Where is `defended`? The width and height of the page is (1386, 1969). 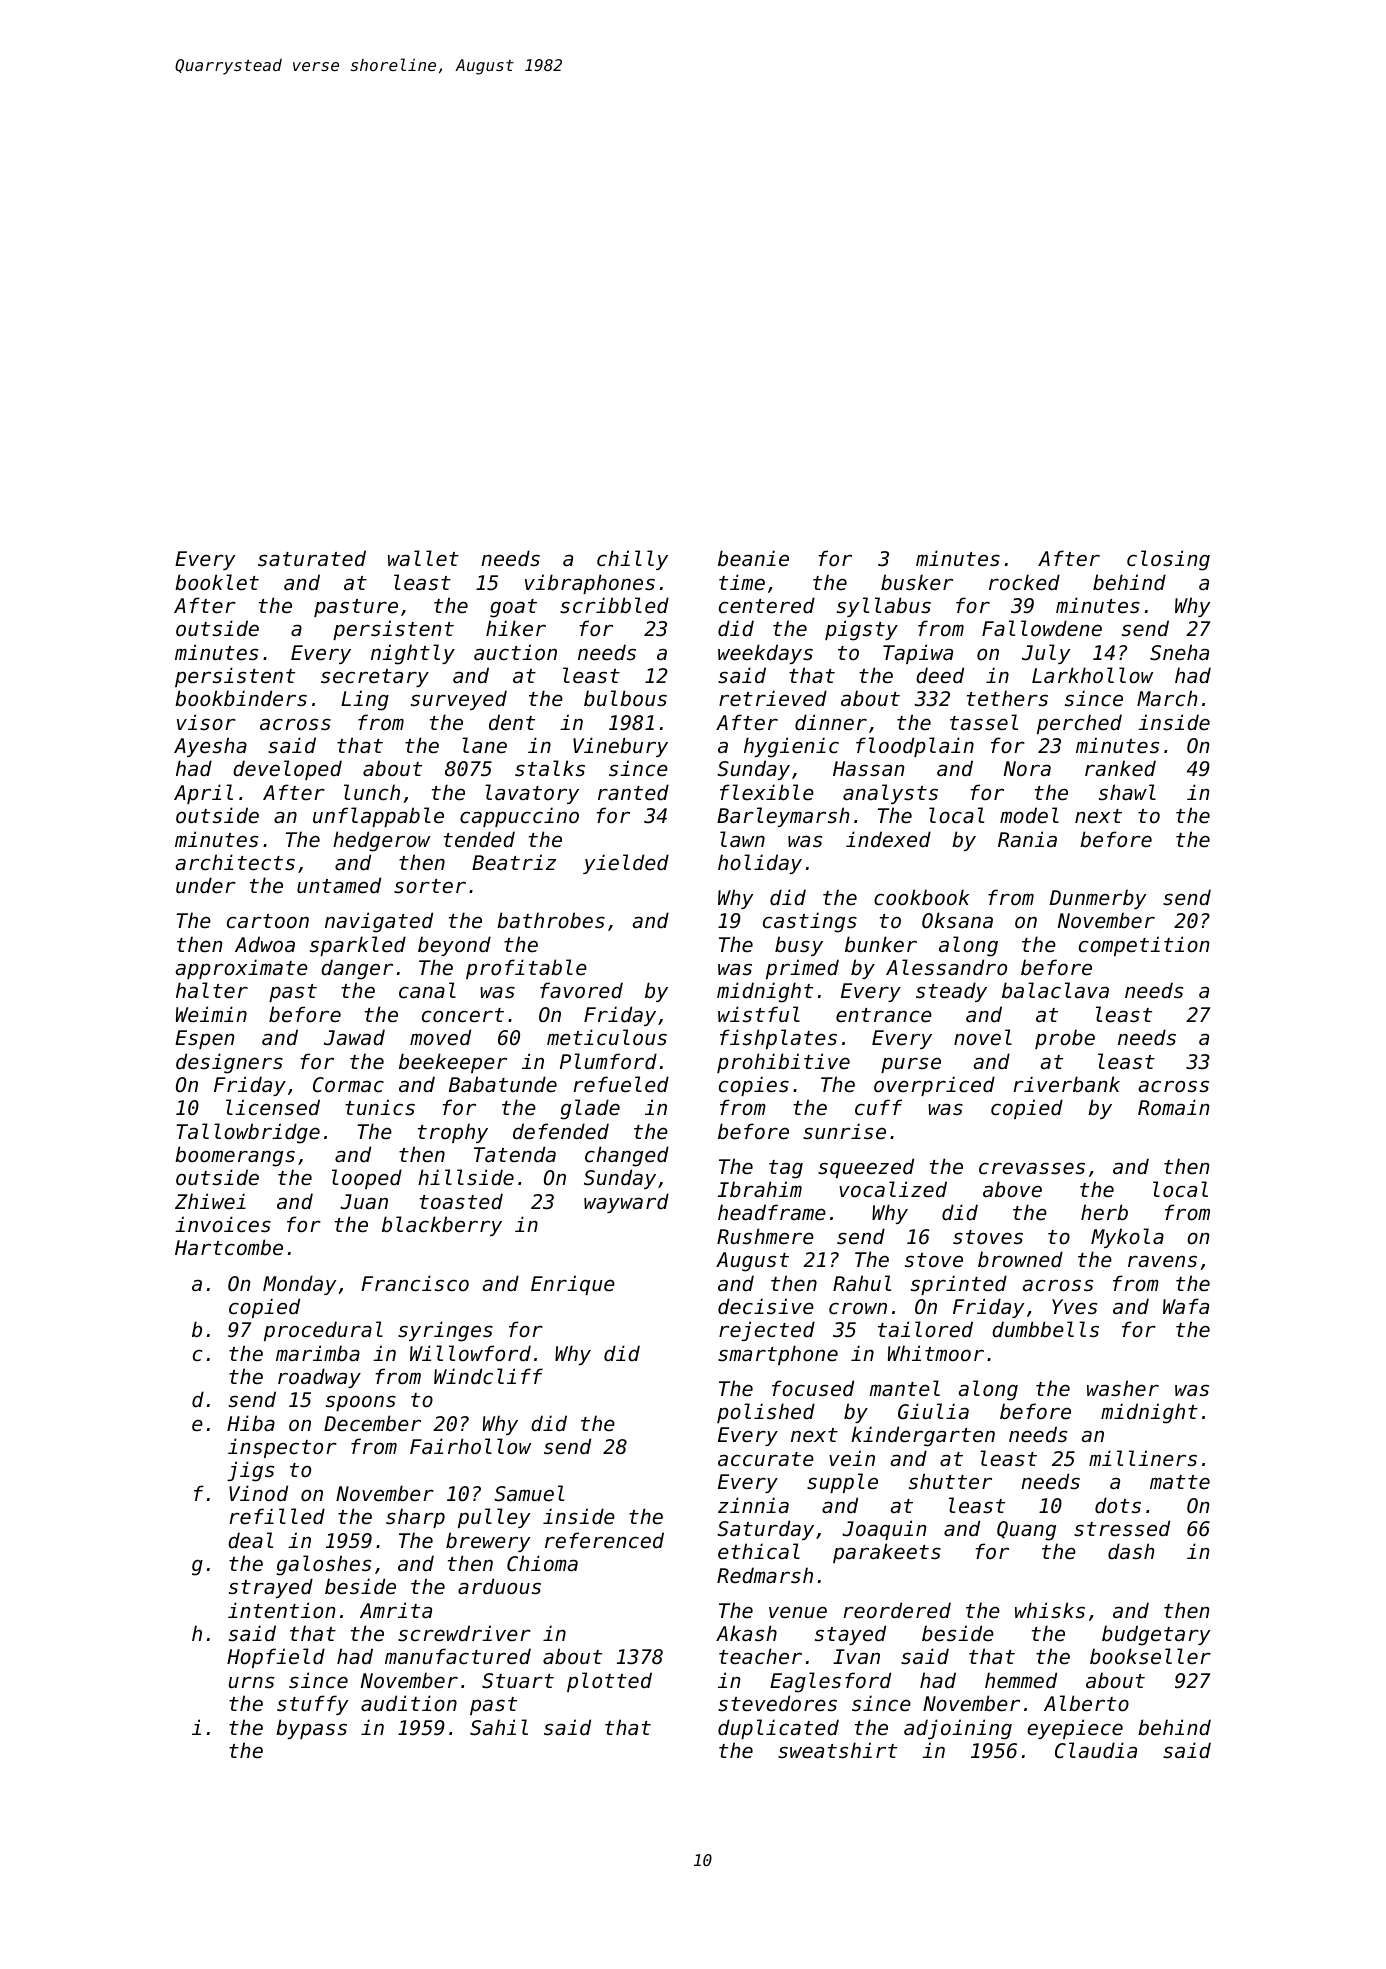 defended is located at coordinates (561, 1131).
